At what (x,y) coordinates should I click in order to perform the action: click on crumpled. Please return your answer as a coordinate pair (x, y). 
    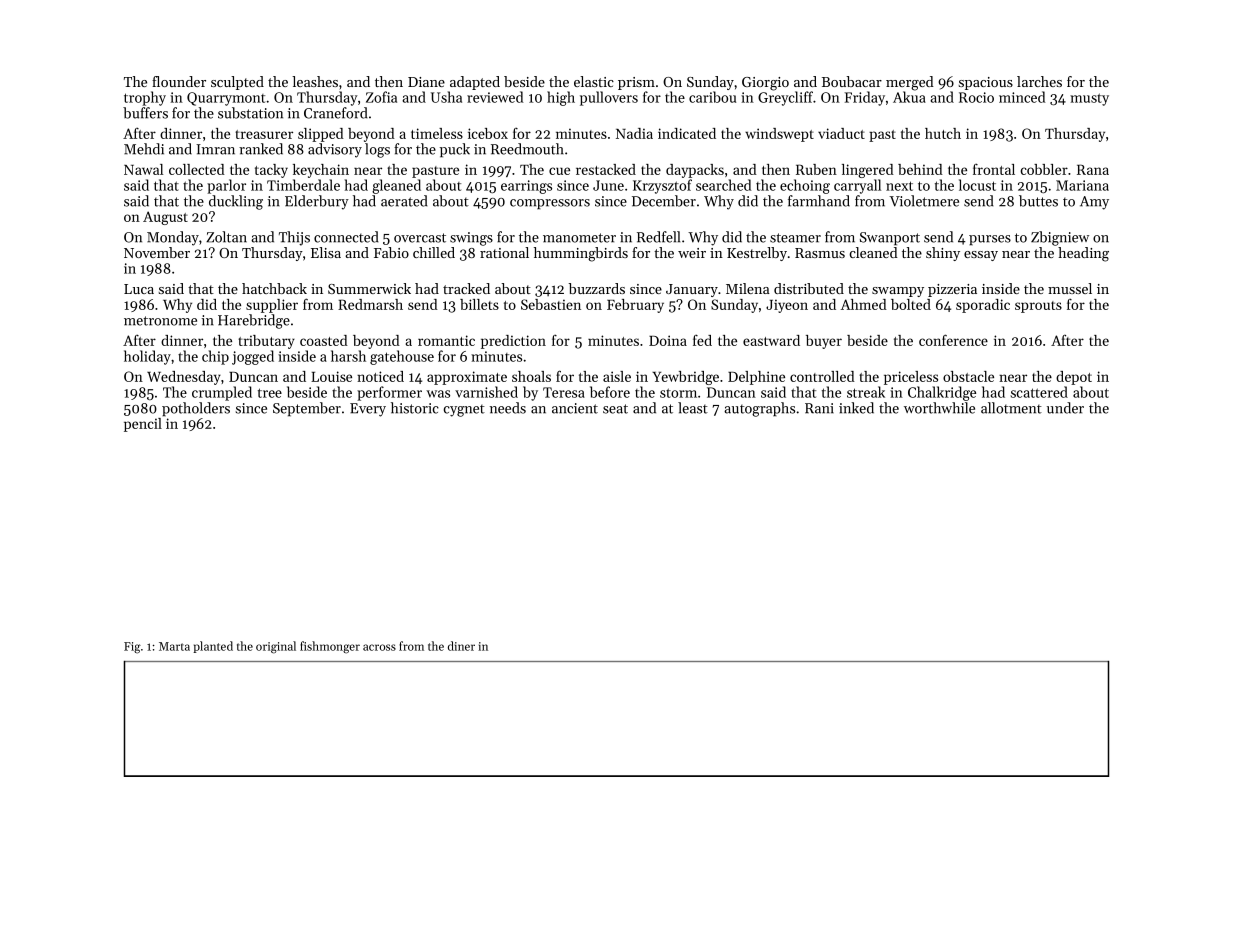
    Looking at the image, I should click on (222, 393).
